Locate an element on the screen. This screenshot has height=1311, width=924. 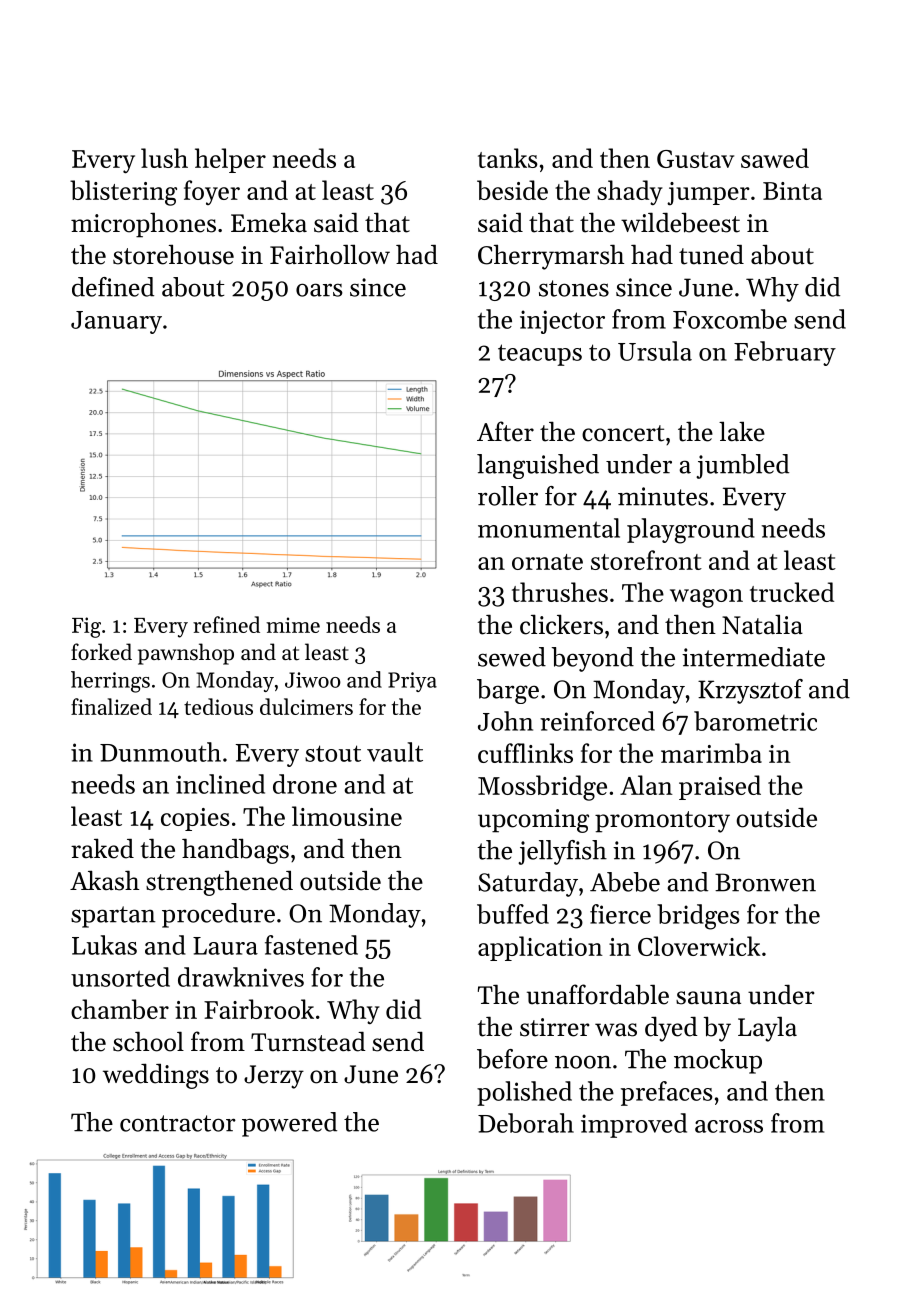
Turnstead is located at coordinates (308, 1042).
